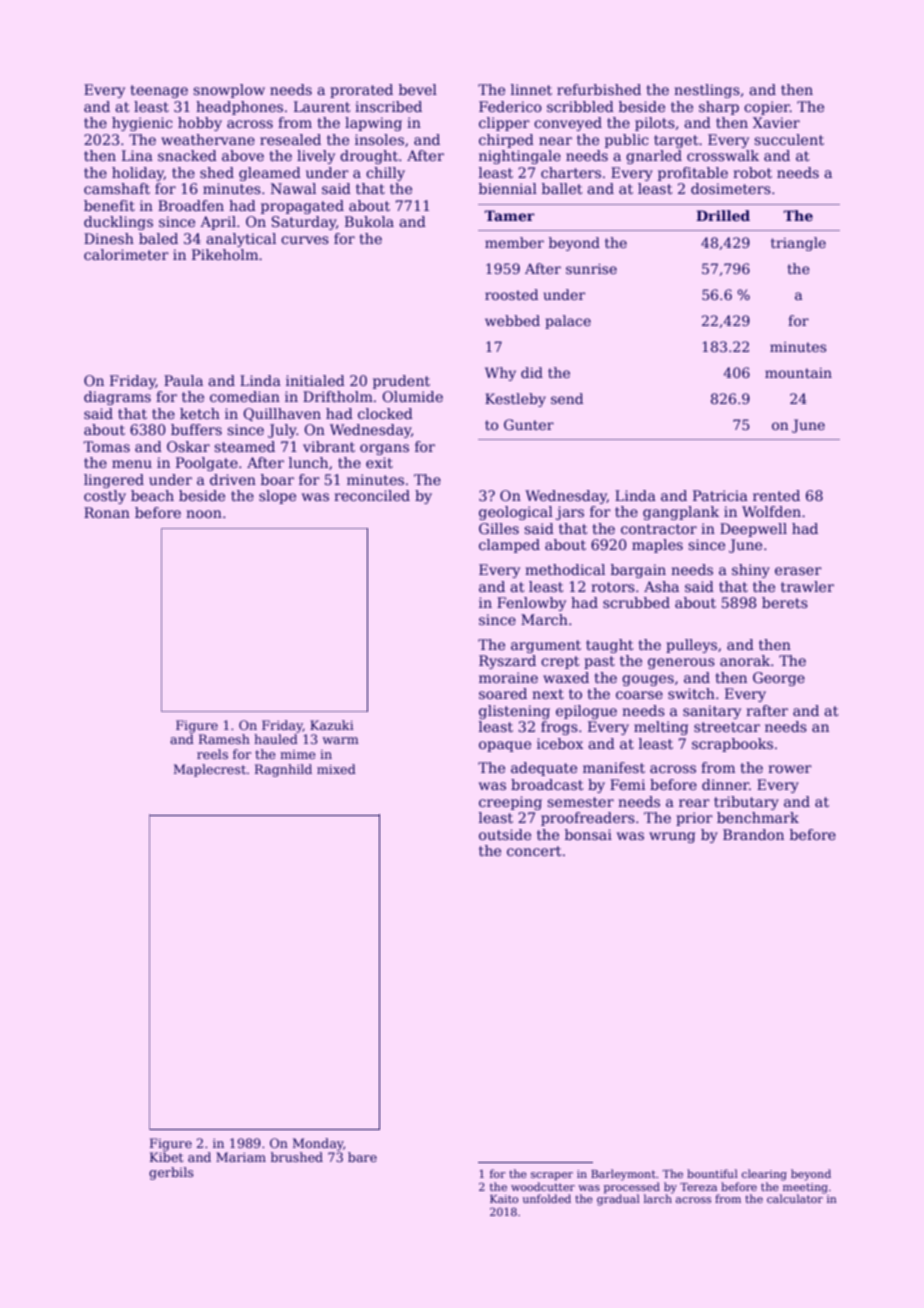  What do you see at coordinates (336, 769) in the screenshot?
I see `mixed` at bounding box center [336, 769].
